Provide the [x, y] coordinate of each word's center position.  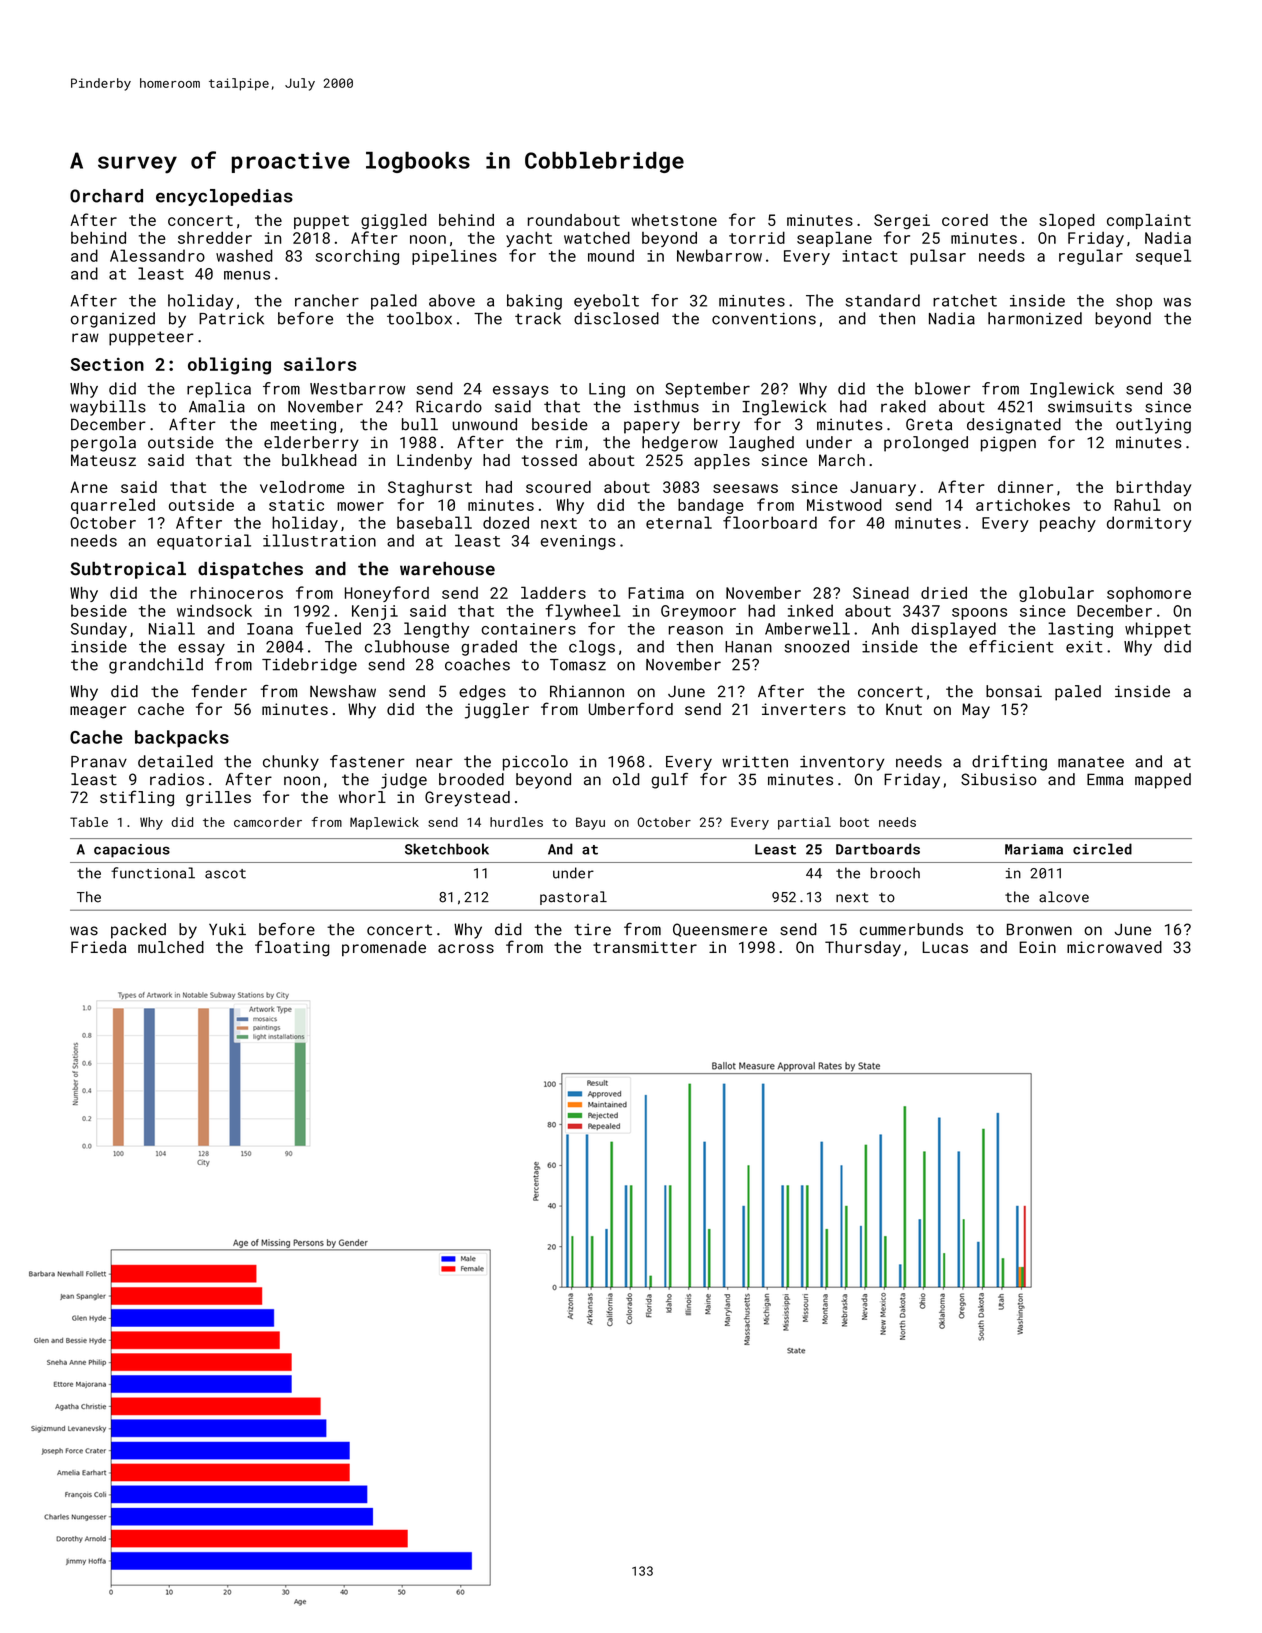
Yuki [227, 929]
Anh [885, 628]
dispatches [250, 570]
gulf [669, 781]
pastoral [573, 898]
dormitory [1149, 524]
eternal [679, 522]
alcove [1064, 897]
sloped [1066, 221]
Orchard [106, 196]
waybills [108, 408]
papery [652, 427]
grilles [218, 799]
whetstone [674, 220]
